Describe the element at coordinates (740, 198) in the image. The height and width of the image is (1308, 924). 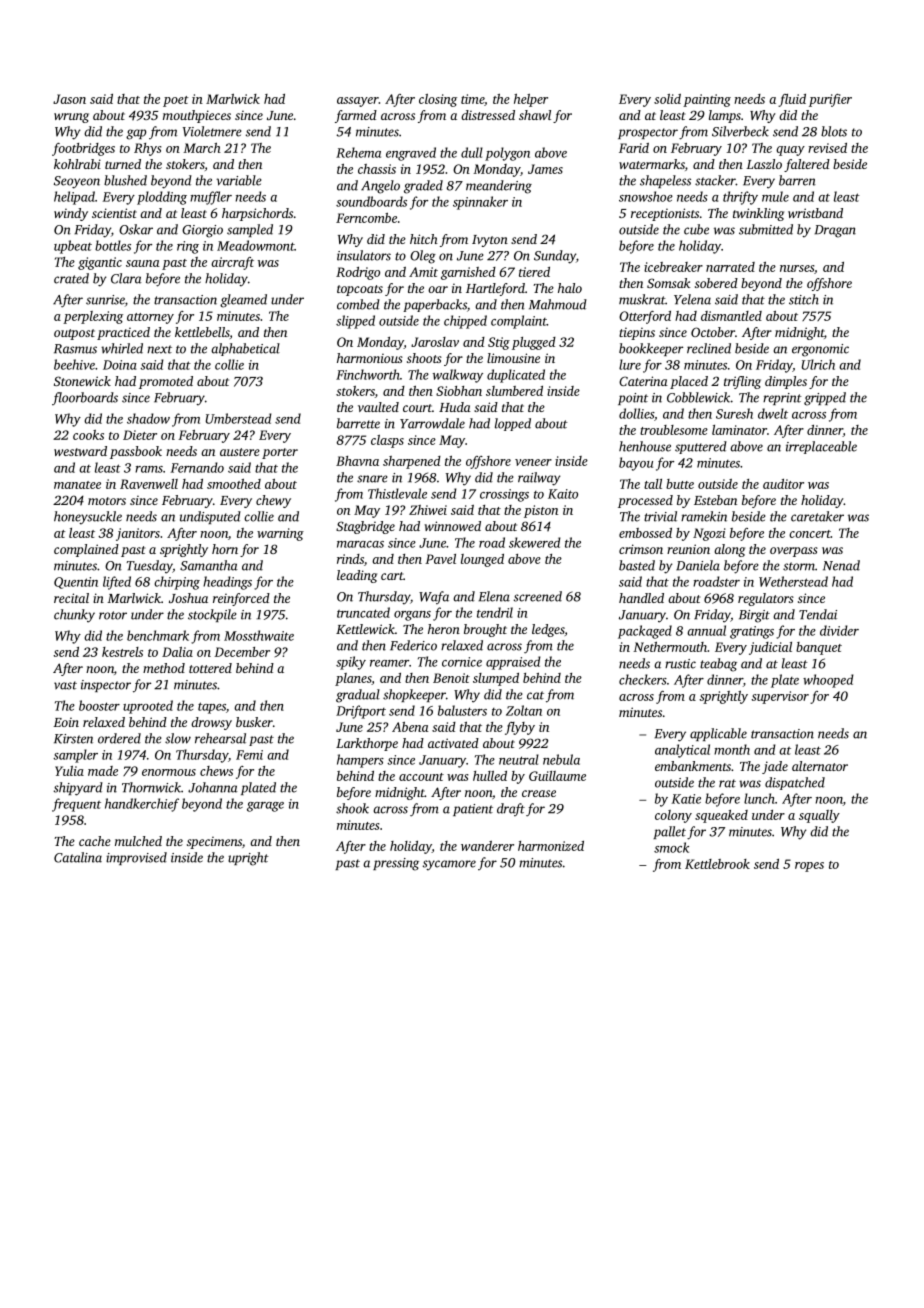
I see `thrifty` at that location.
